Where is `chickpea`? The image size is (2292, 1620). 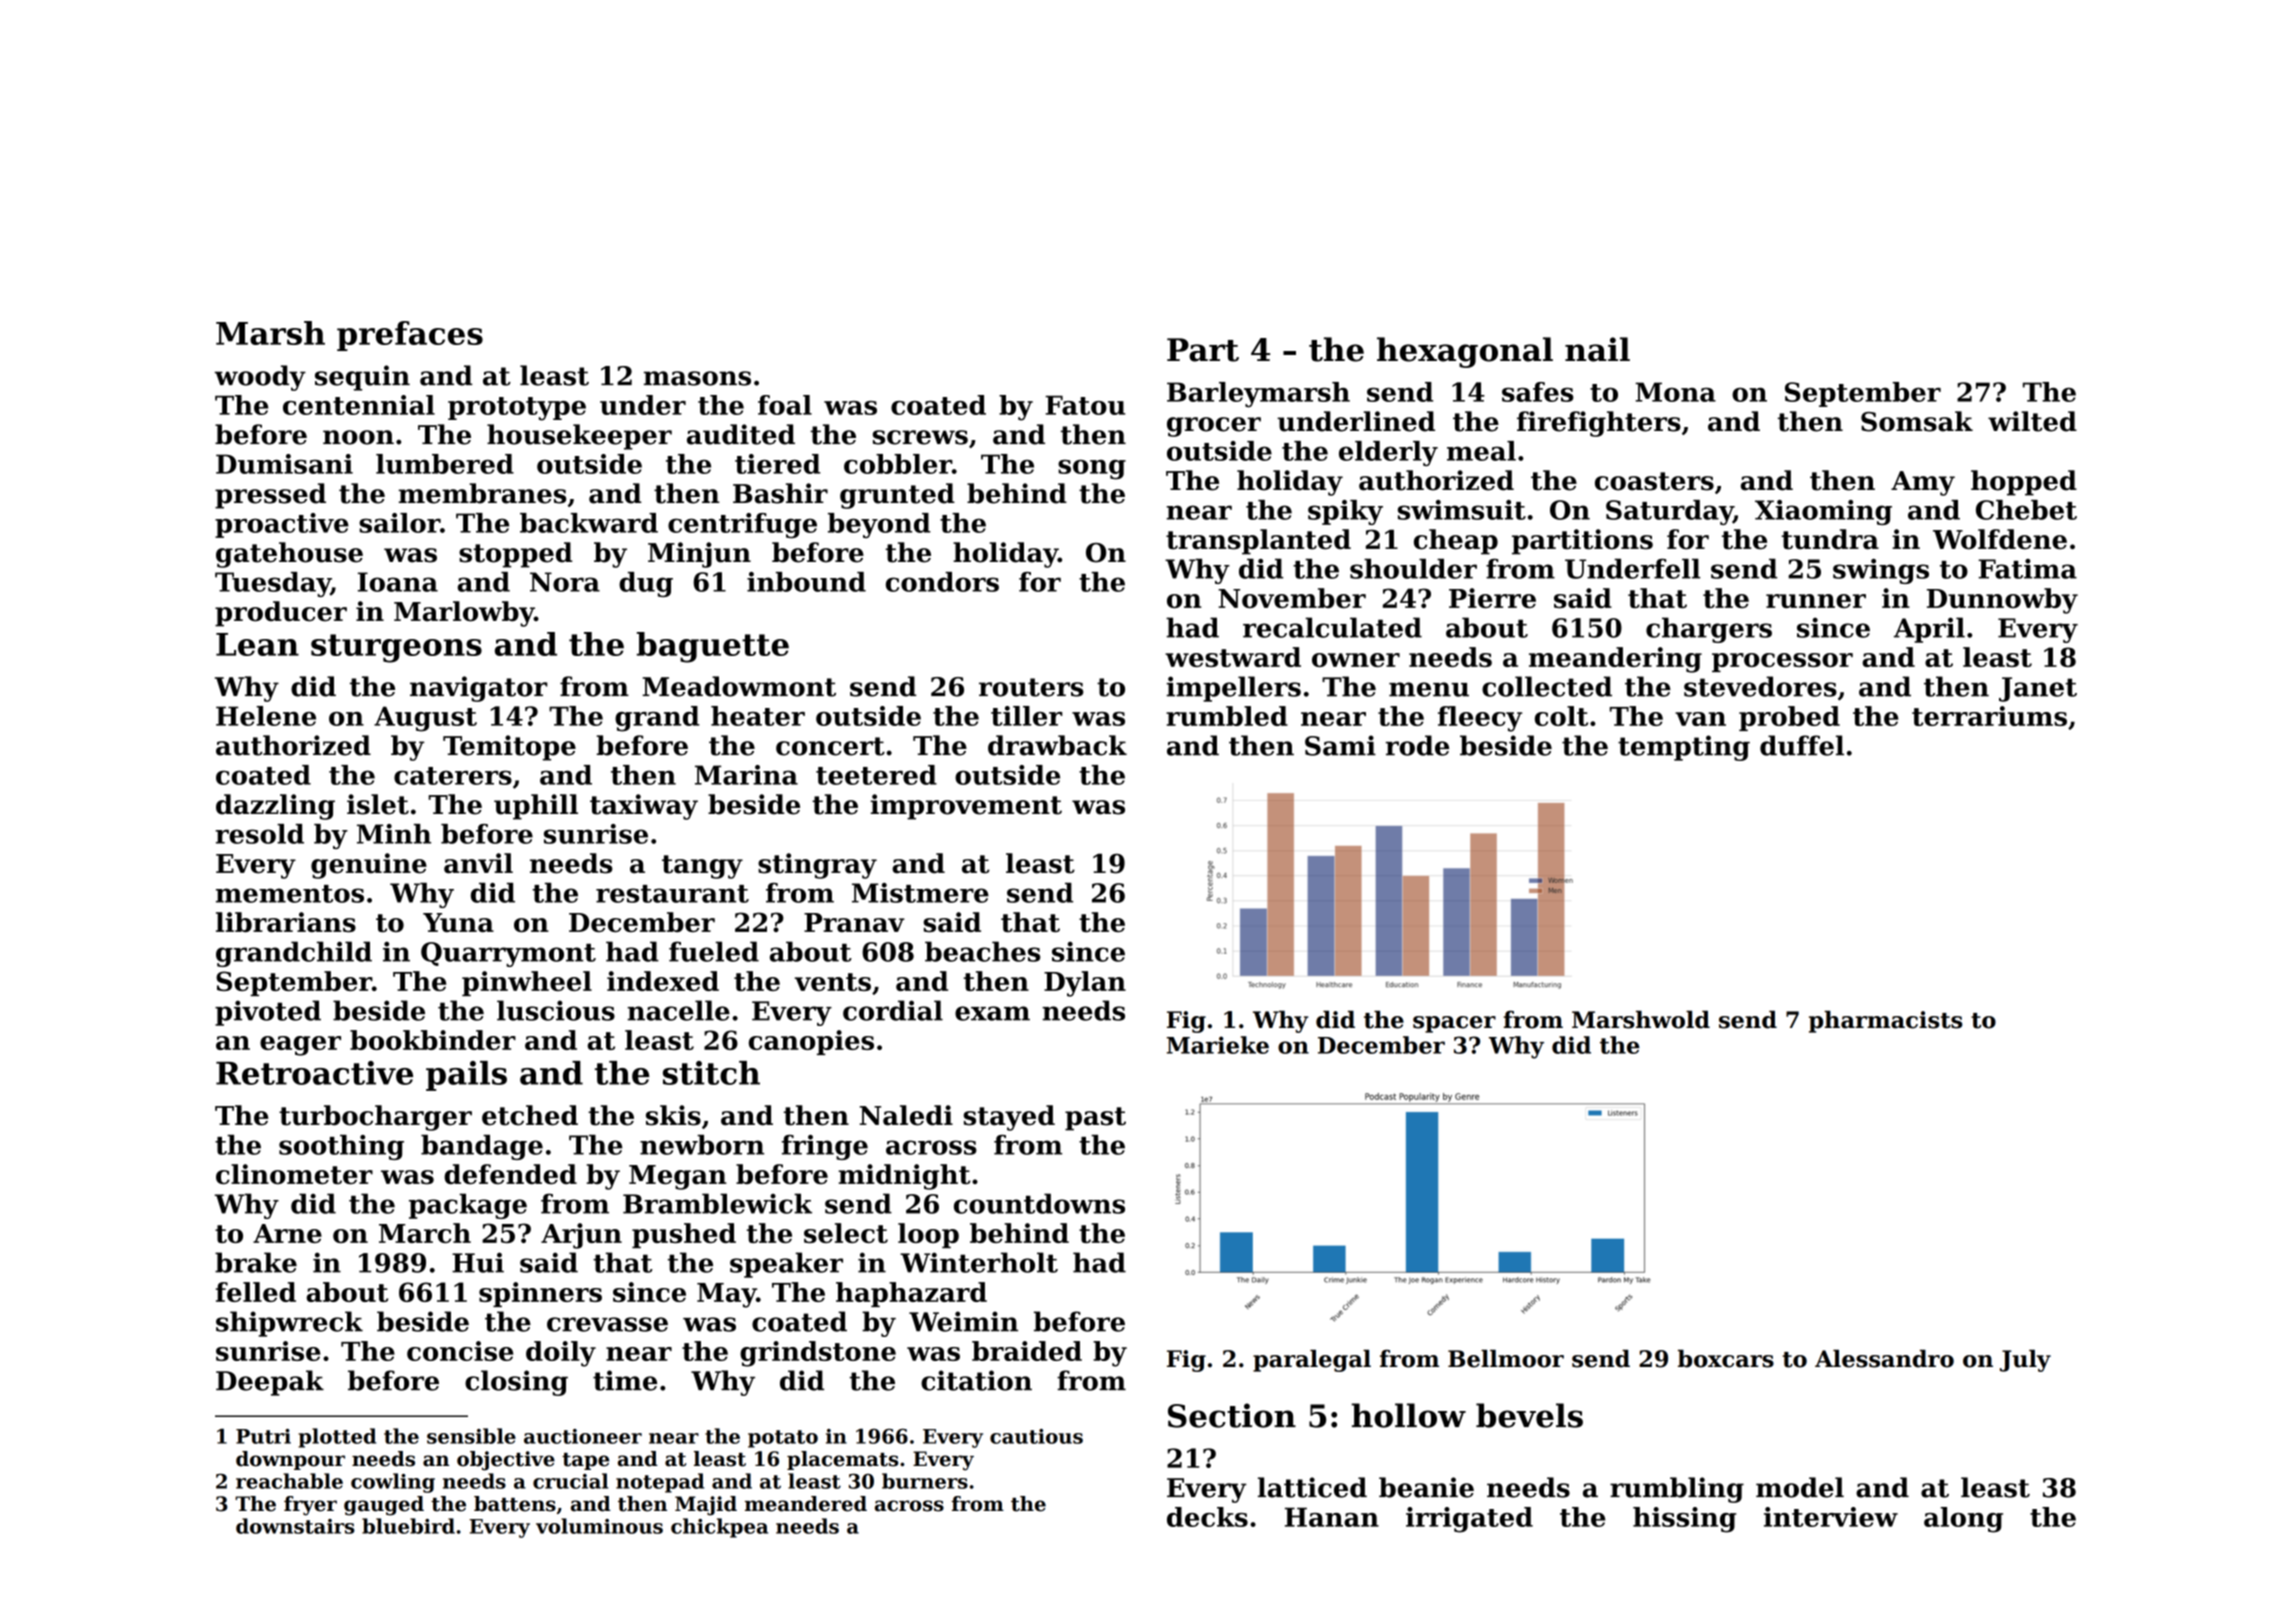 chickpea is located at coordinates (719, 1528).
